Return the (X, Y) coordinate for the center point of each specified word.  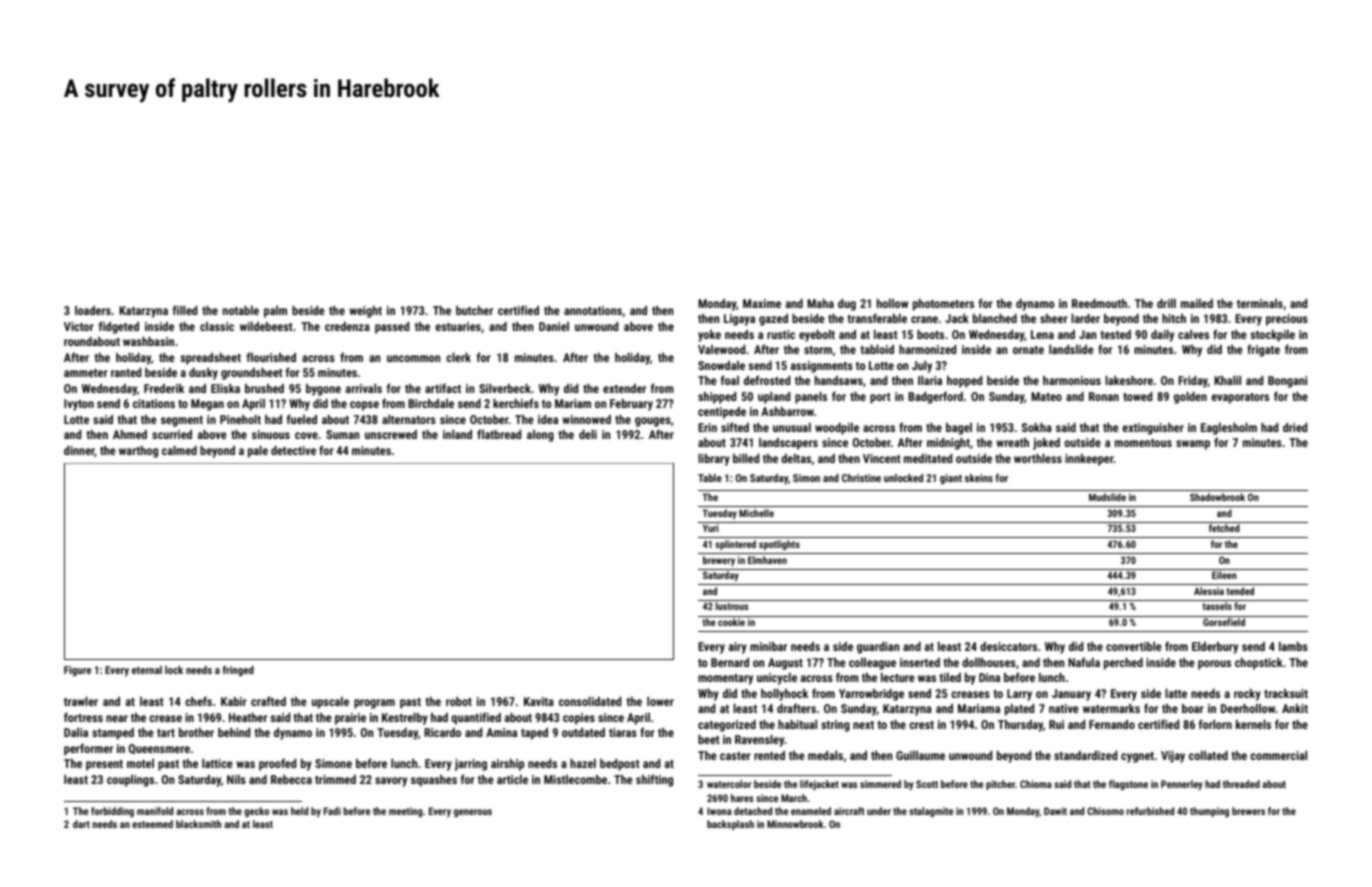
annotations (593, 310)
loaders (93, 310)
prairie (350, 719)
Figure (77, 671)
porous (1214, 665)
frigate (1263, 350)
